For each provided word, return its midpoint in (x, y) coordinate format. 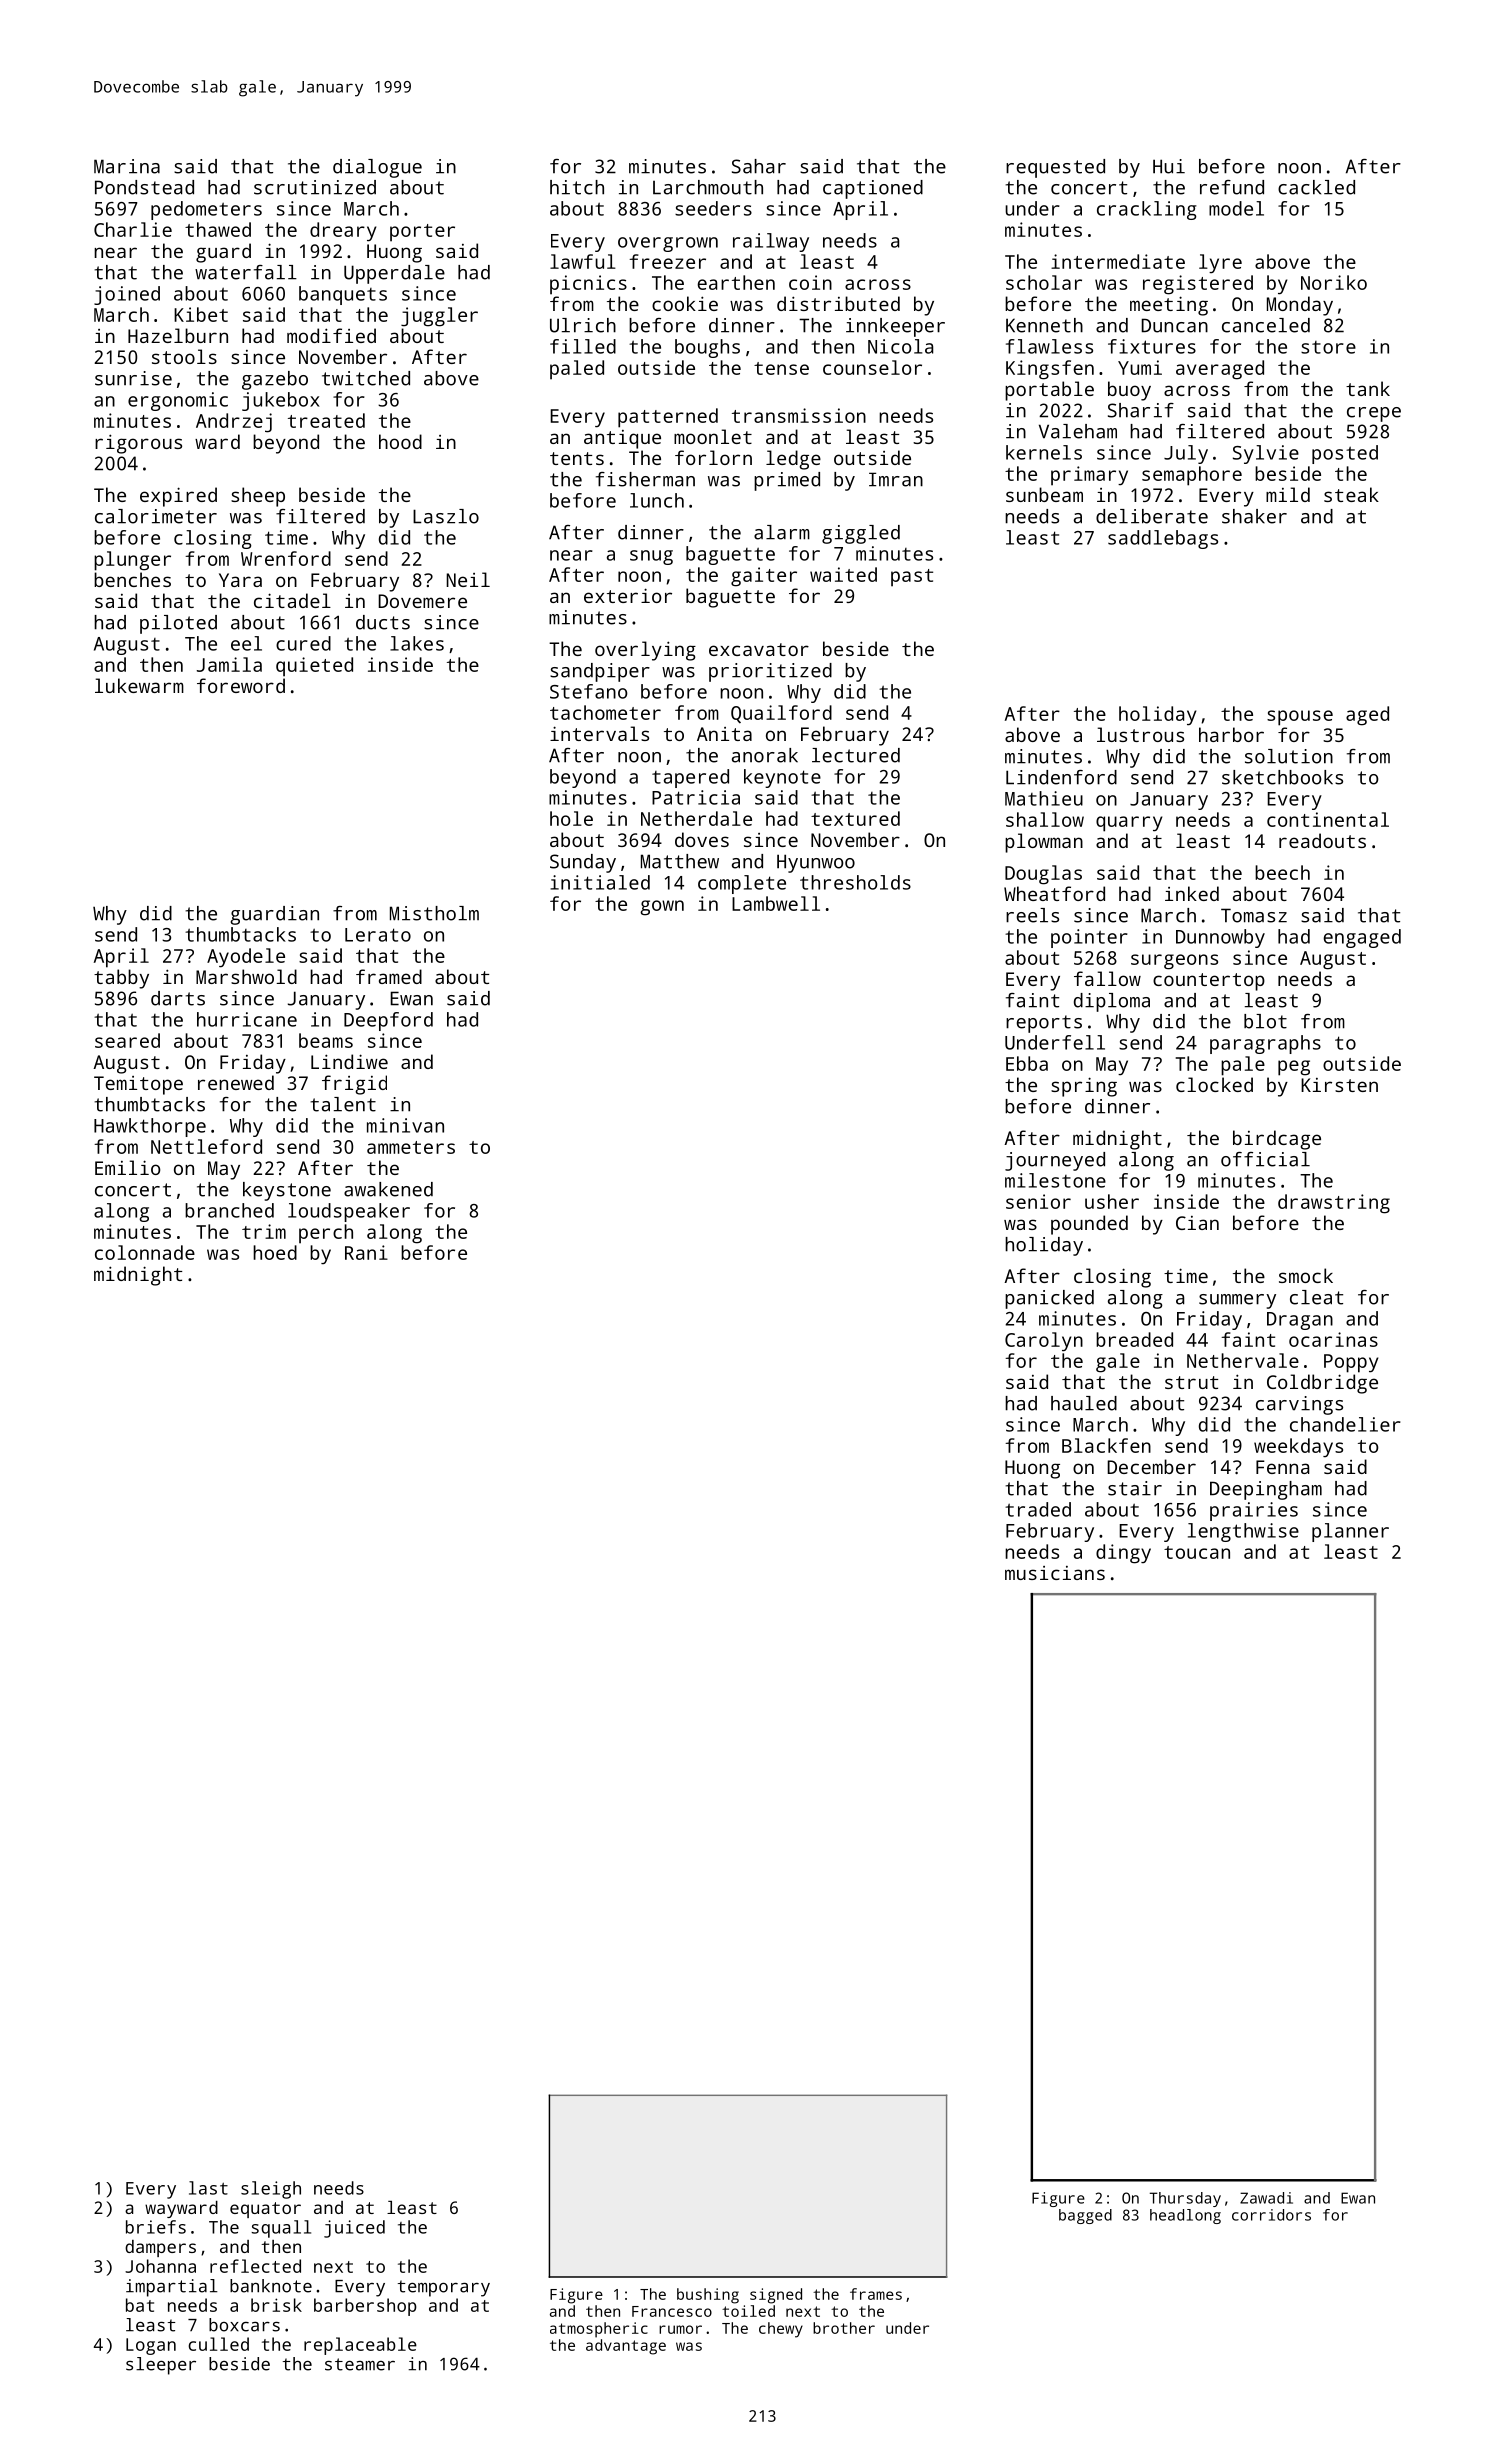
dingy (1123, 1554)
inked (1192, 893)
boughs (707, 348)
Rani (366, 1252)
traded (1038, 1509)
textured (855, 818)
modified (331, 335)
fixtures (1152, 346)
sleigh (271, 2190)
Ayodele (246, 958)
